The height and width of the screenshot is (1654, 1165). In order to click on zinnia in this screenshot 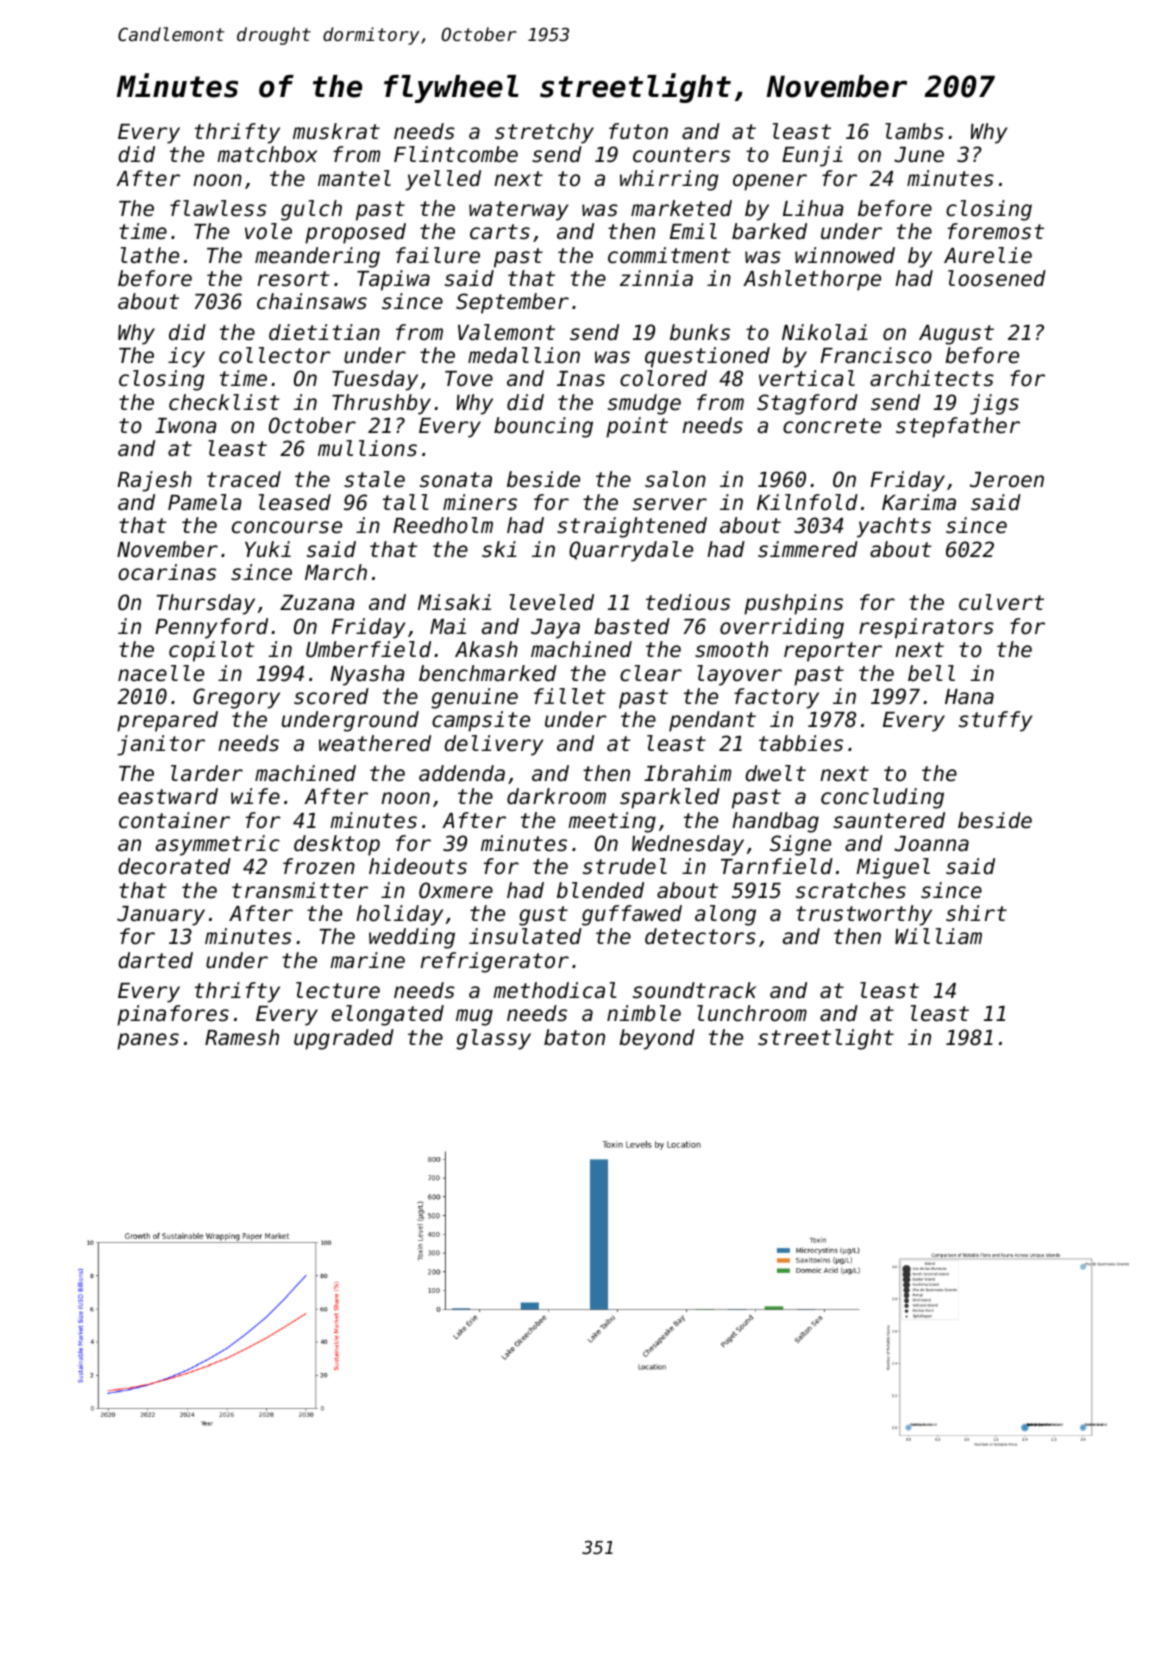, I will do `click(656, 278)`.
